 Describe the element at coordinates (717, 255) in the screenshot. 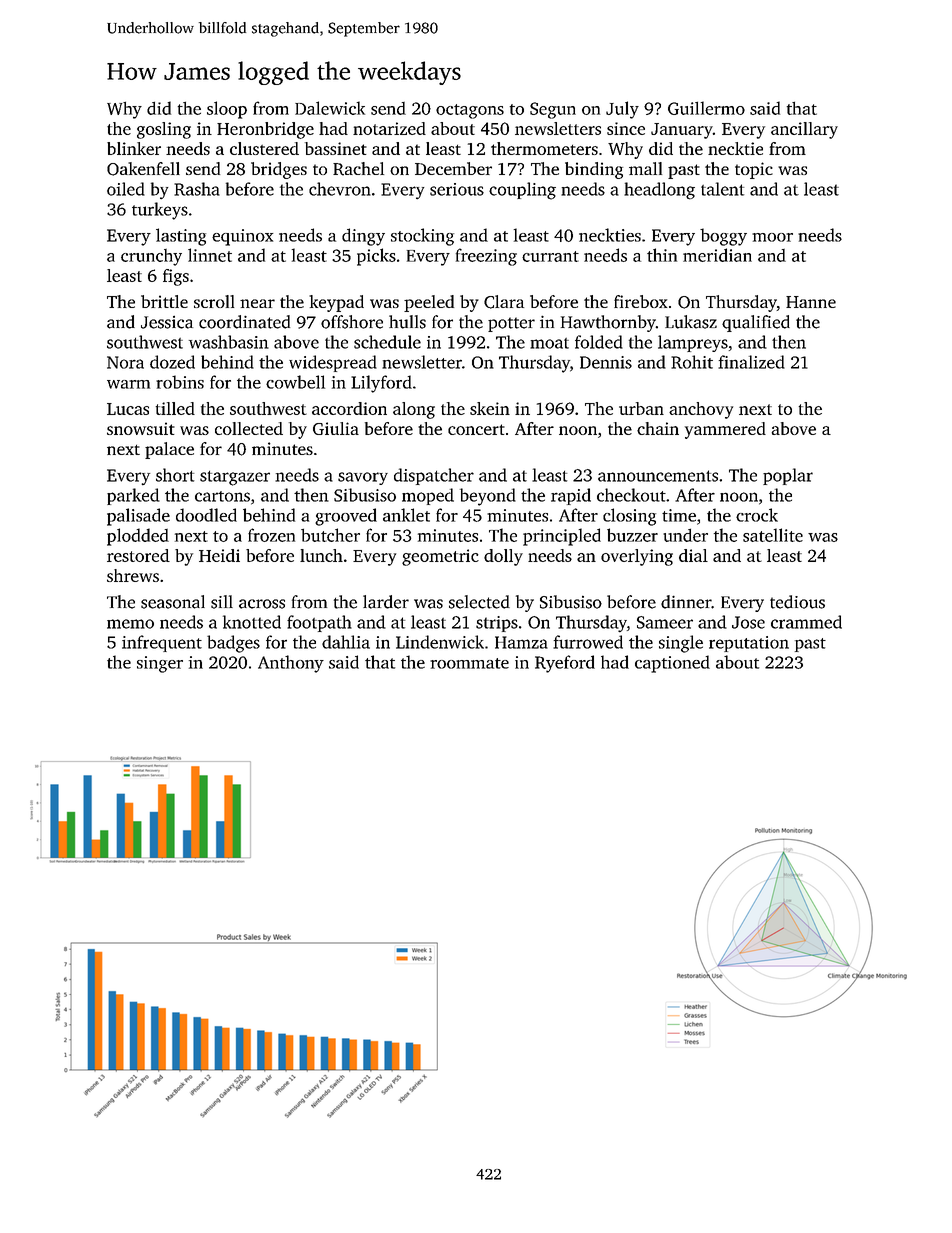

I see `meridian` at that location.
